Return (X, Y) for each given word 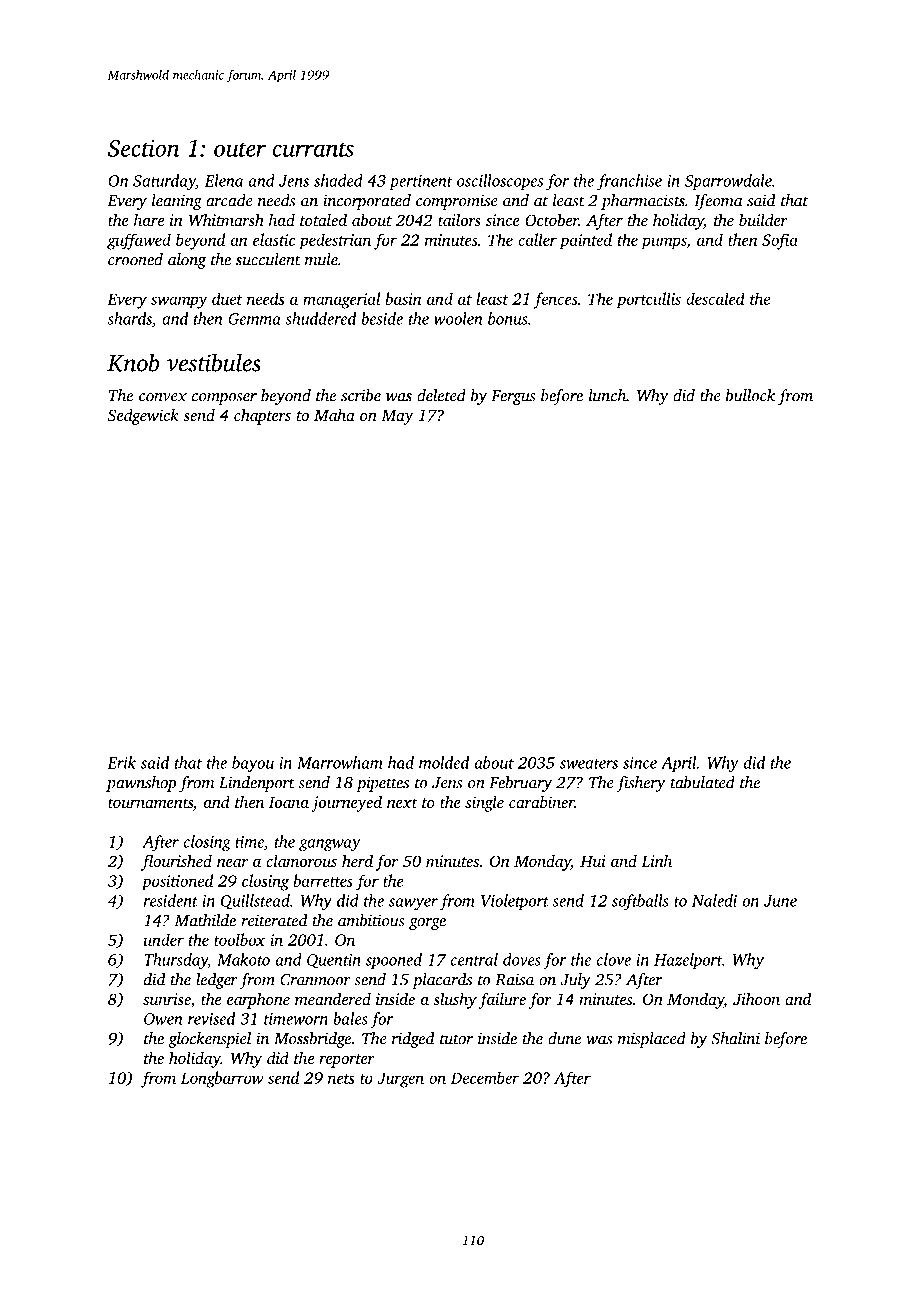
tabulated (703, 782)
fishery (641, 784)
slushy (455, 1000)
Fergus (513, 397)
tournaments (150, 803)
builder (763, 219)
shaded (338, 180)
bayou (253, 764)
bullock (750, 395)
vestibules (214, 362)
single (484, 804)
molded (444, 762)
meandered (333, 998)
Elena (224, 180)
